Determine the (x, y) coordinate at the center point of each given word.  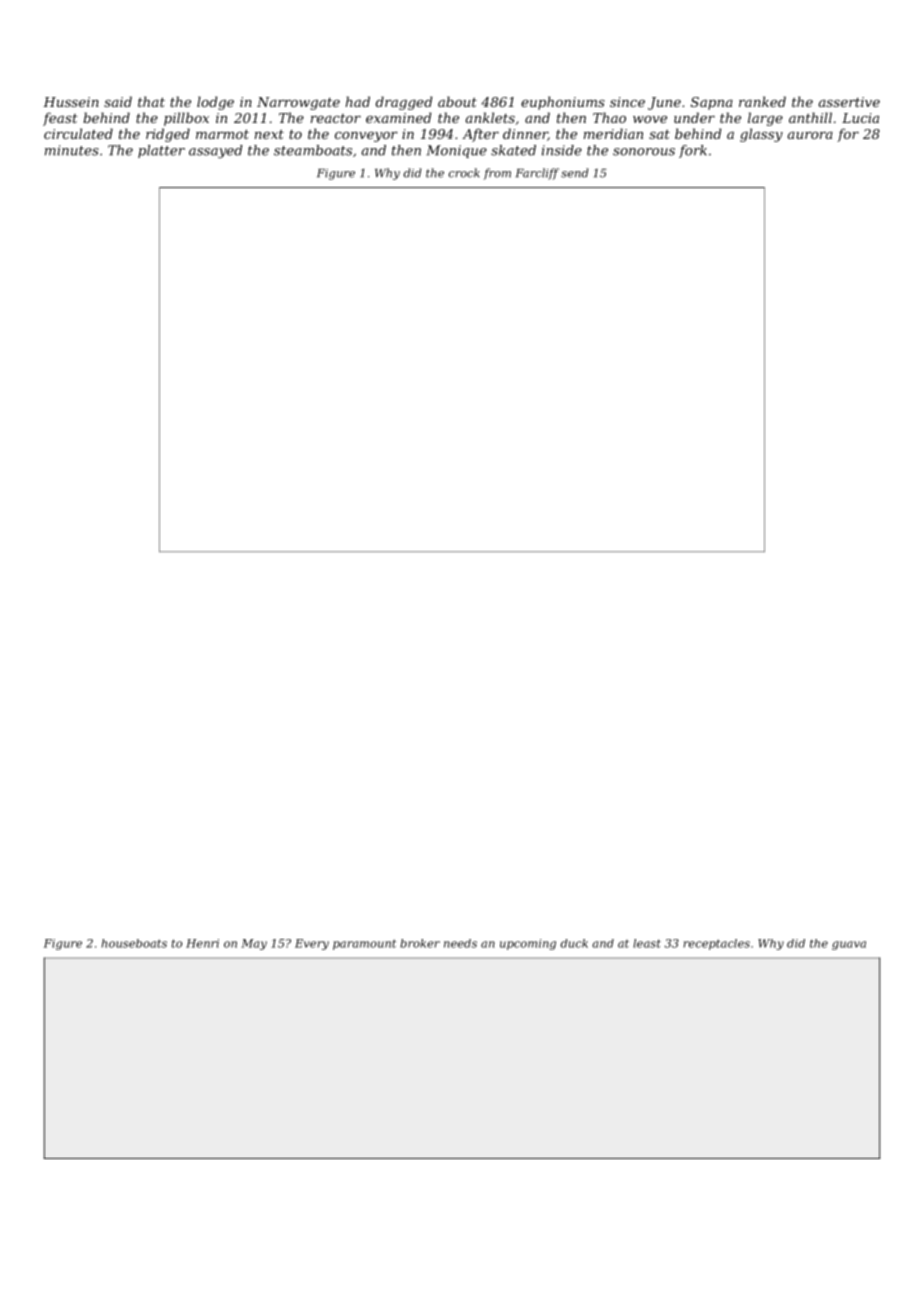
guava (849, 945)
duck (574, 943)
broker (420, 943)
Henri (202, 943)
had (358, 101)
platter (161, 151)
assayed (216, 151)
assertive (849, 102)
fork (693, 151)
